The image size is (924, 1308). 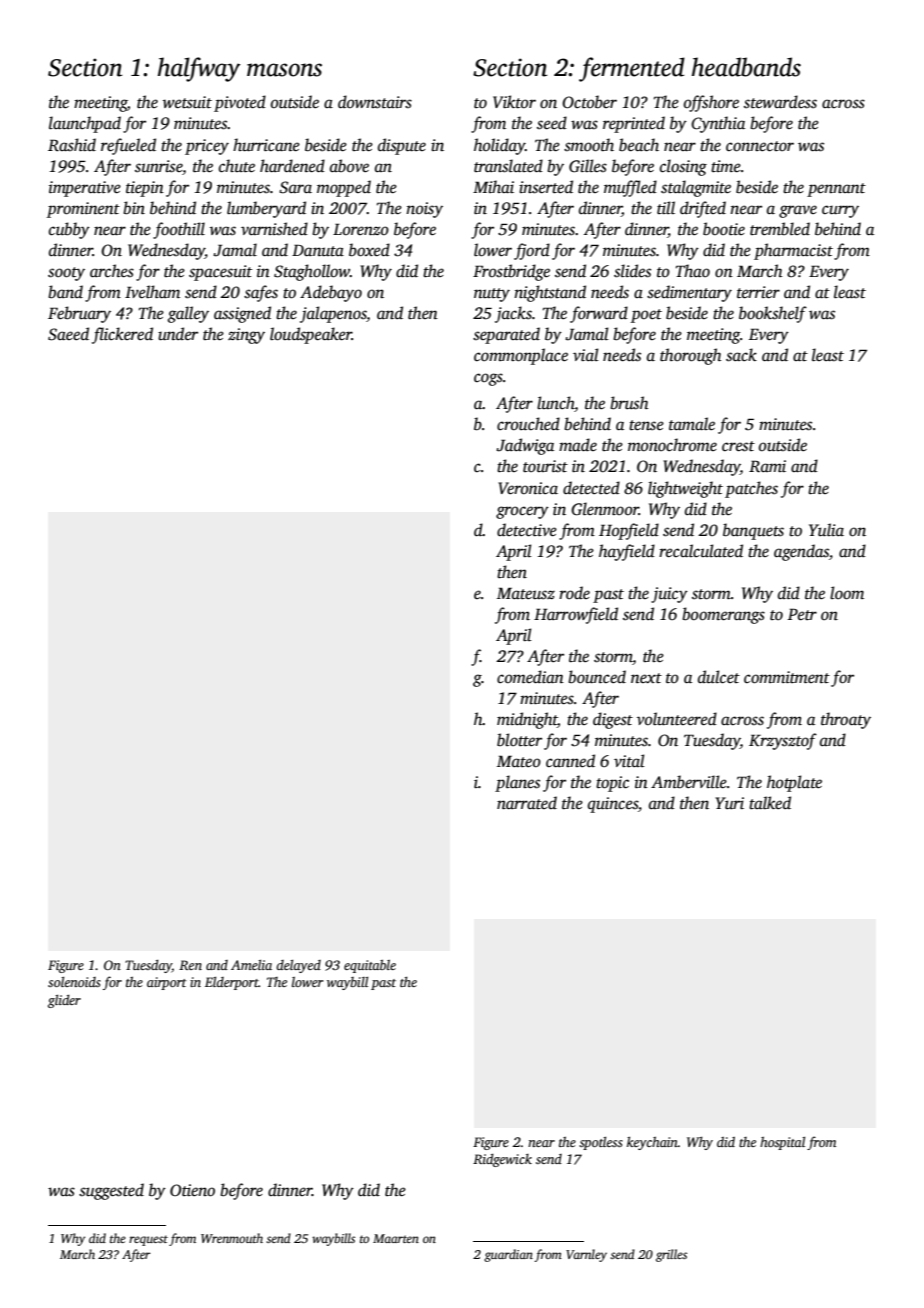 I want to click on grocery, so click(x=522, y=512).
